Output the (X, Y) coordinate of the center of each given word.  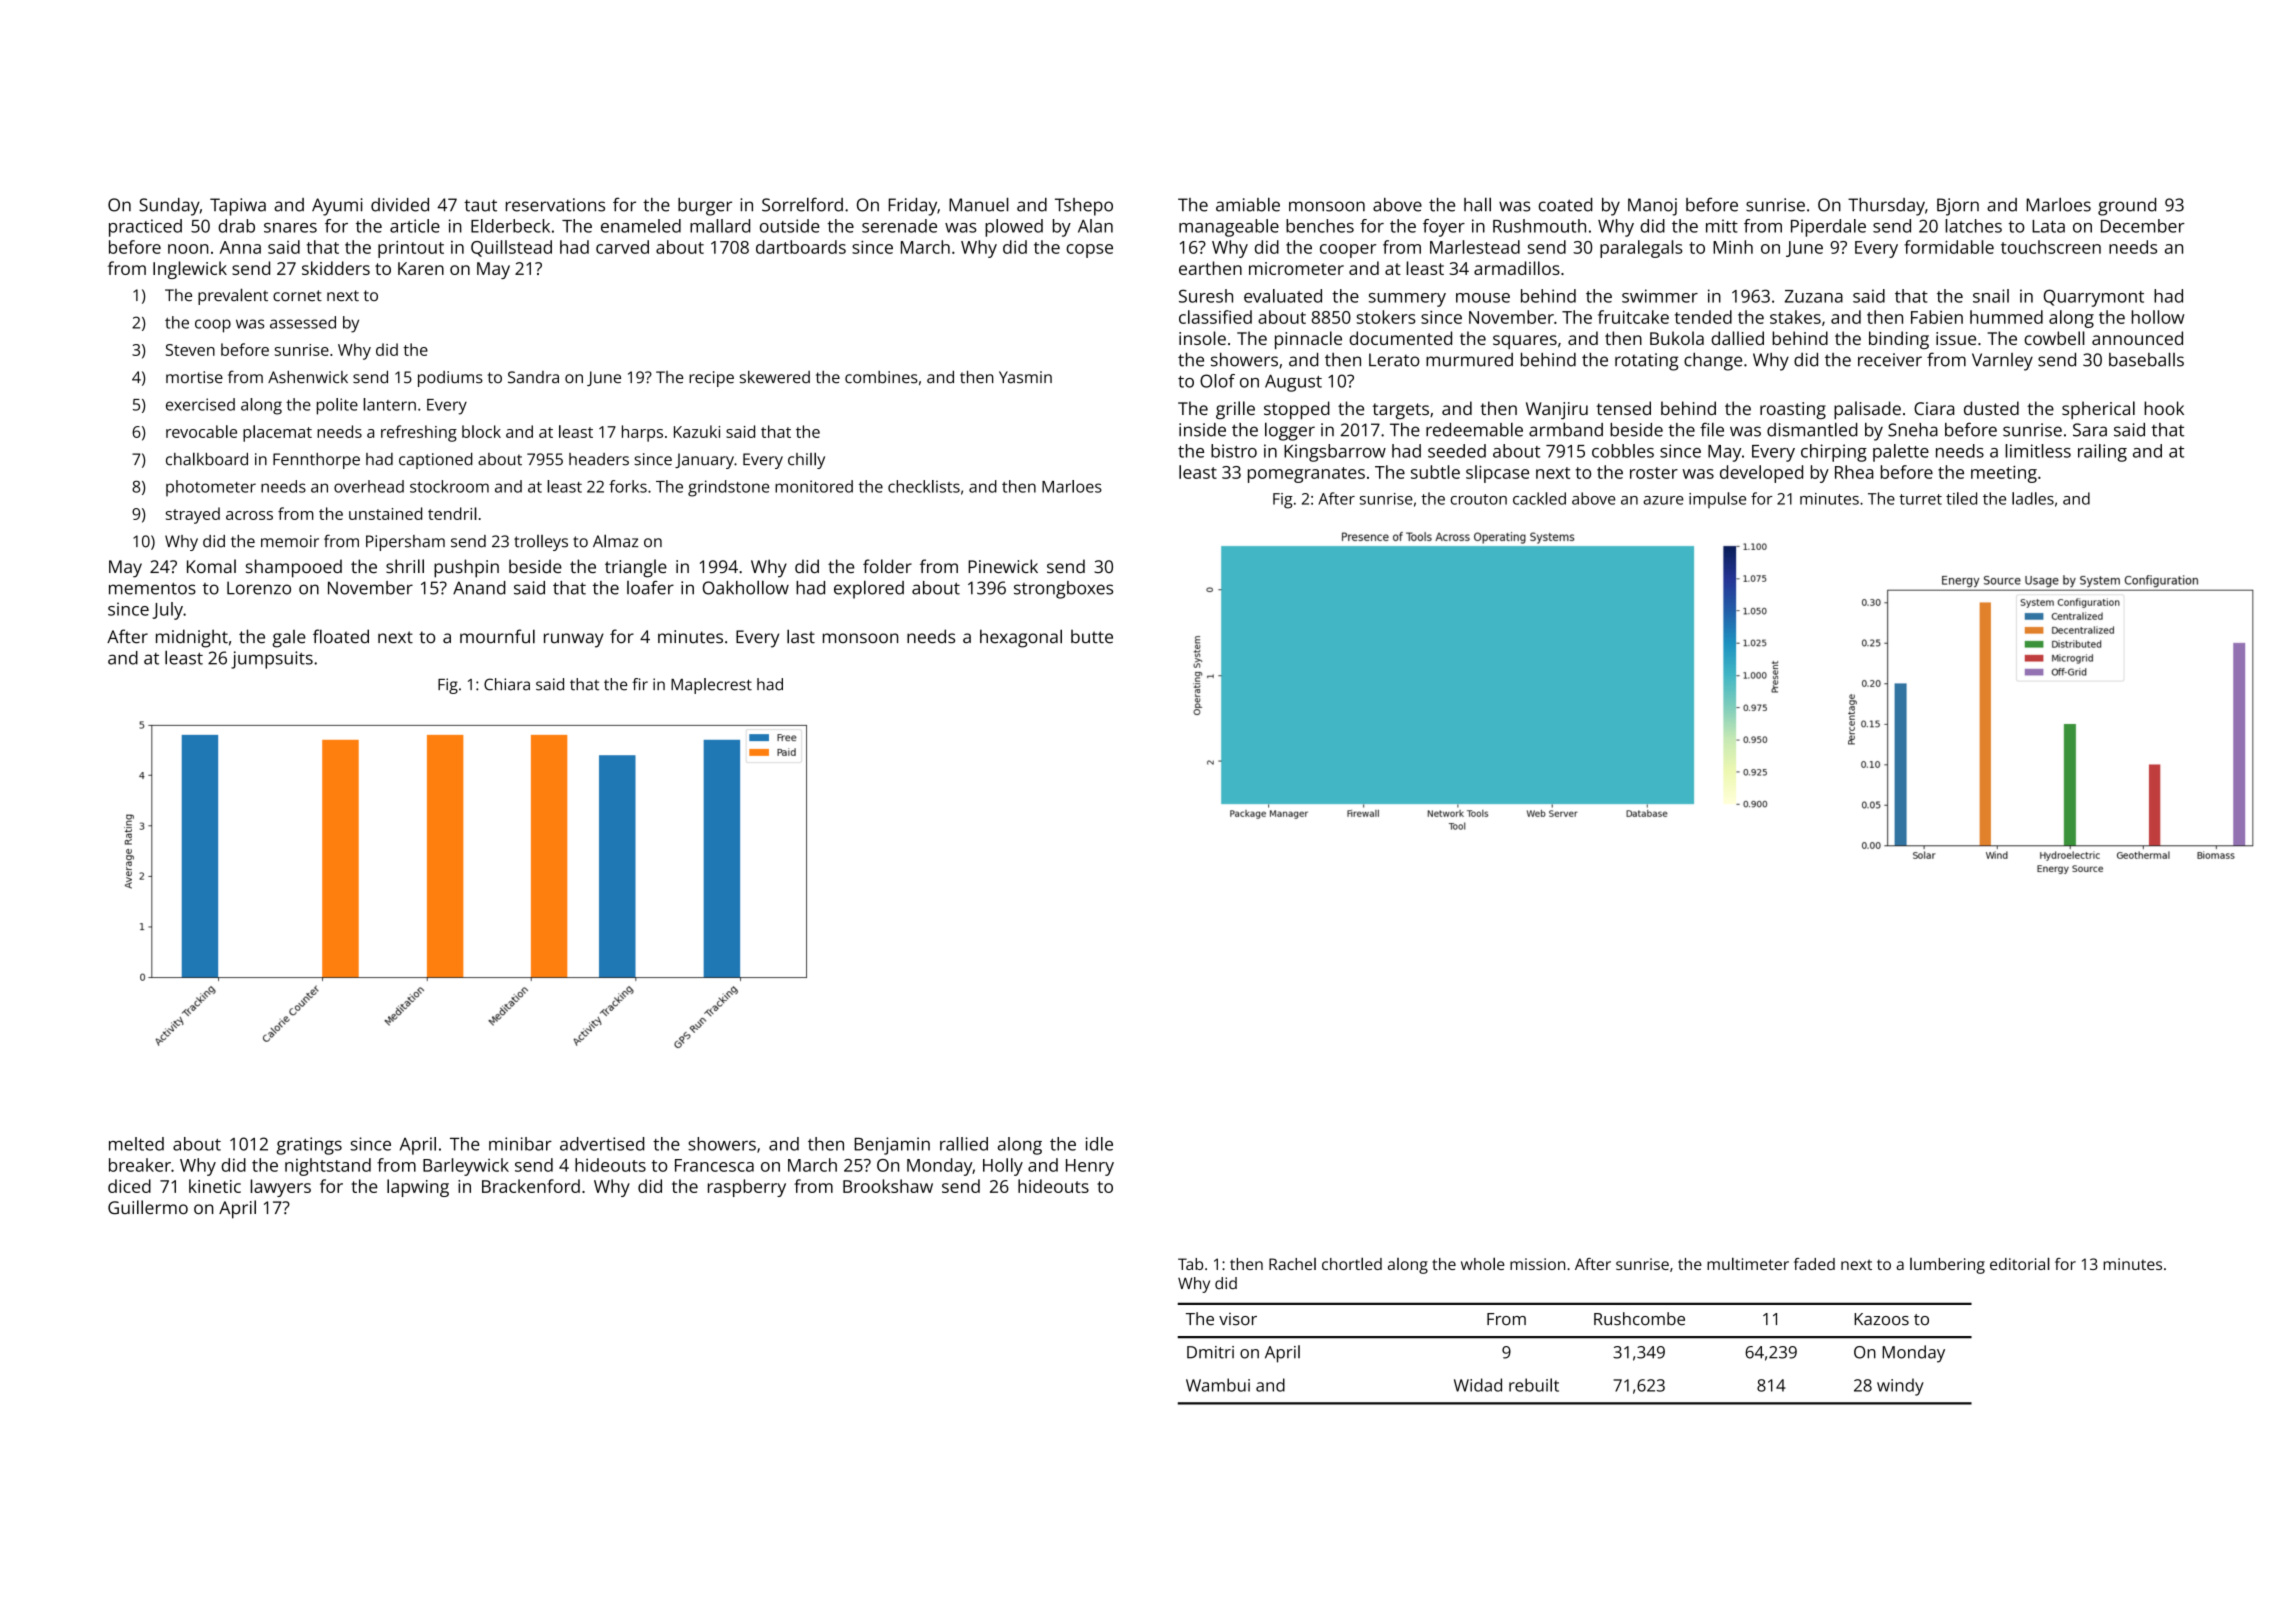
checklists (924, 486)
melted (136, 1144)
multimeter (1748, 1263)
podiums (450, 379)
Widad (1478, 1385)
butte (1092, 636)
